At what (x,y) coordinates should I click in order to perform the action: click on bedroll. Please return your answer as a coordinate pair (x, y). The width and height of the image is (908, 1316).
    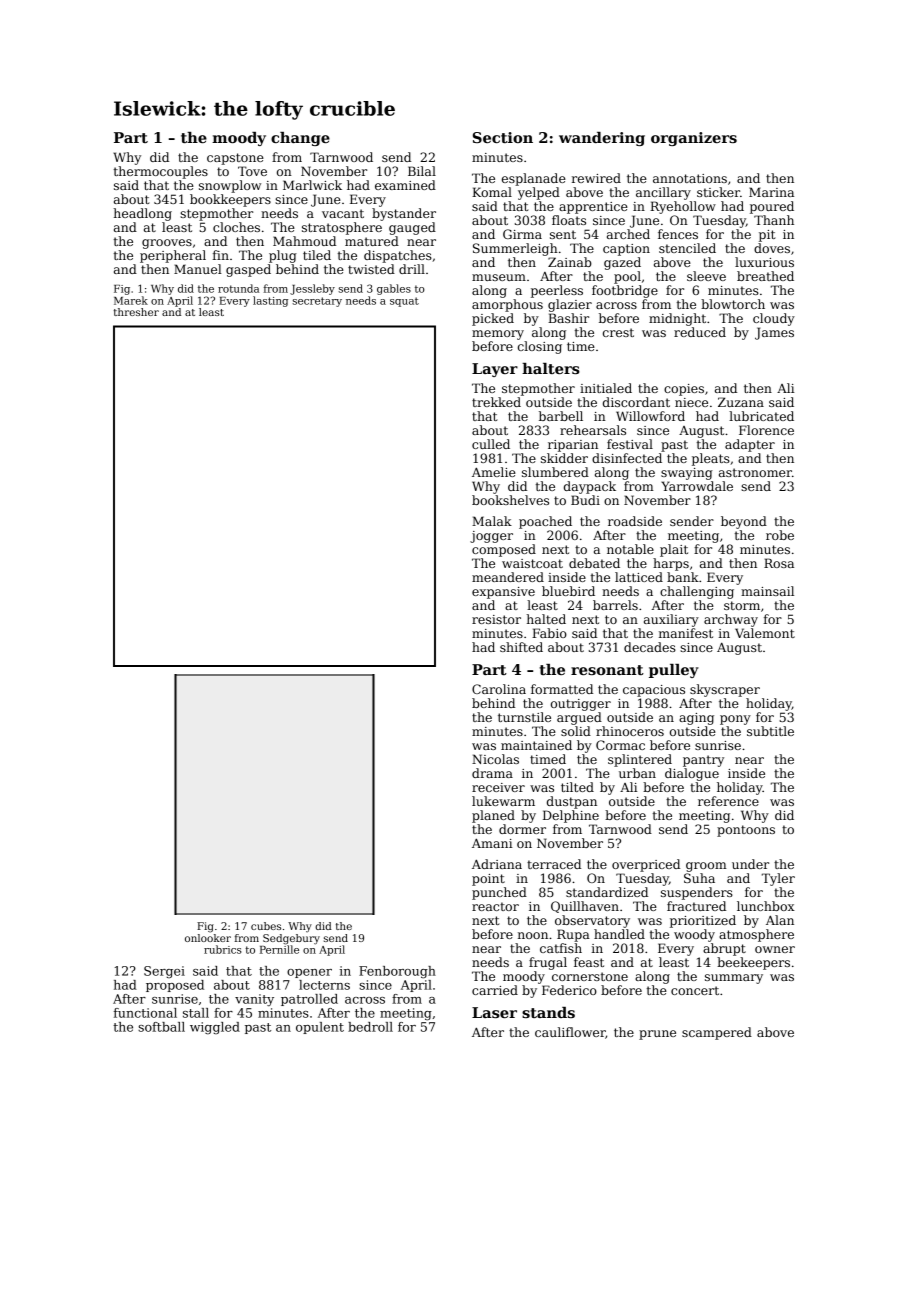
    Looking at the image, I should click on (370, 1027).
